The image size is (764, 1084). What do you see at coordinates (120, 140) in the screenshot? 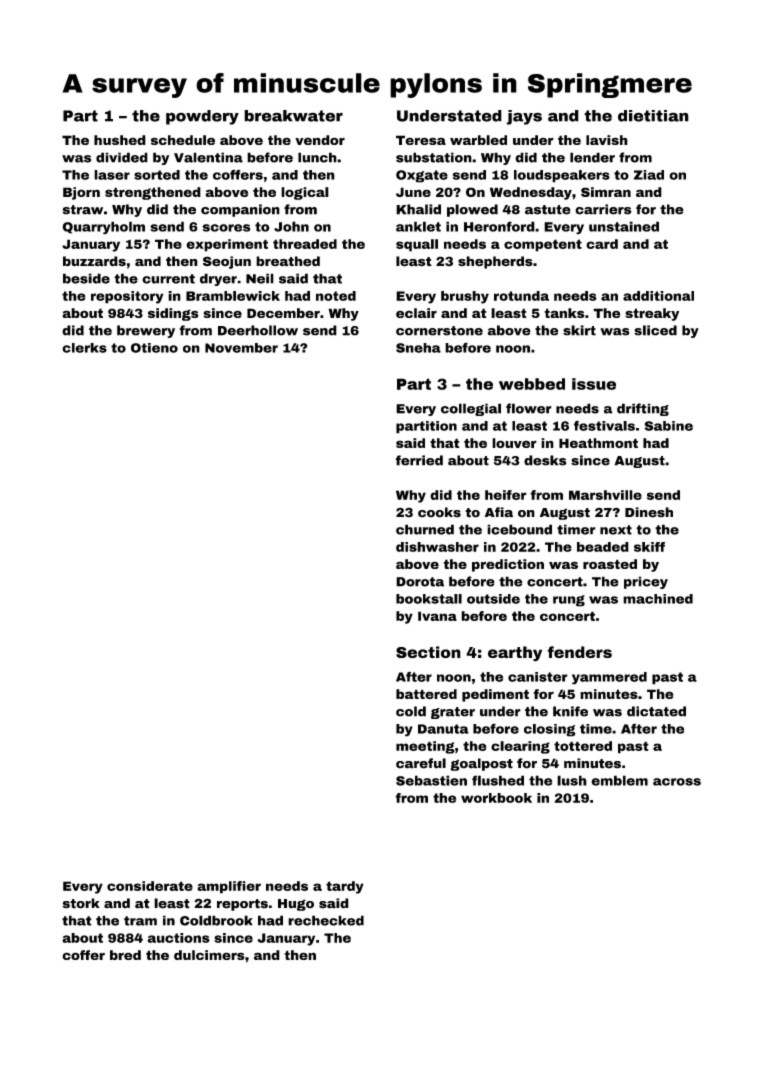
I see `hushed` at bounding box center [120, 140].
